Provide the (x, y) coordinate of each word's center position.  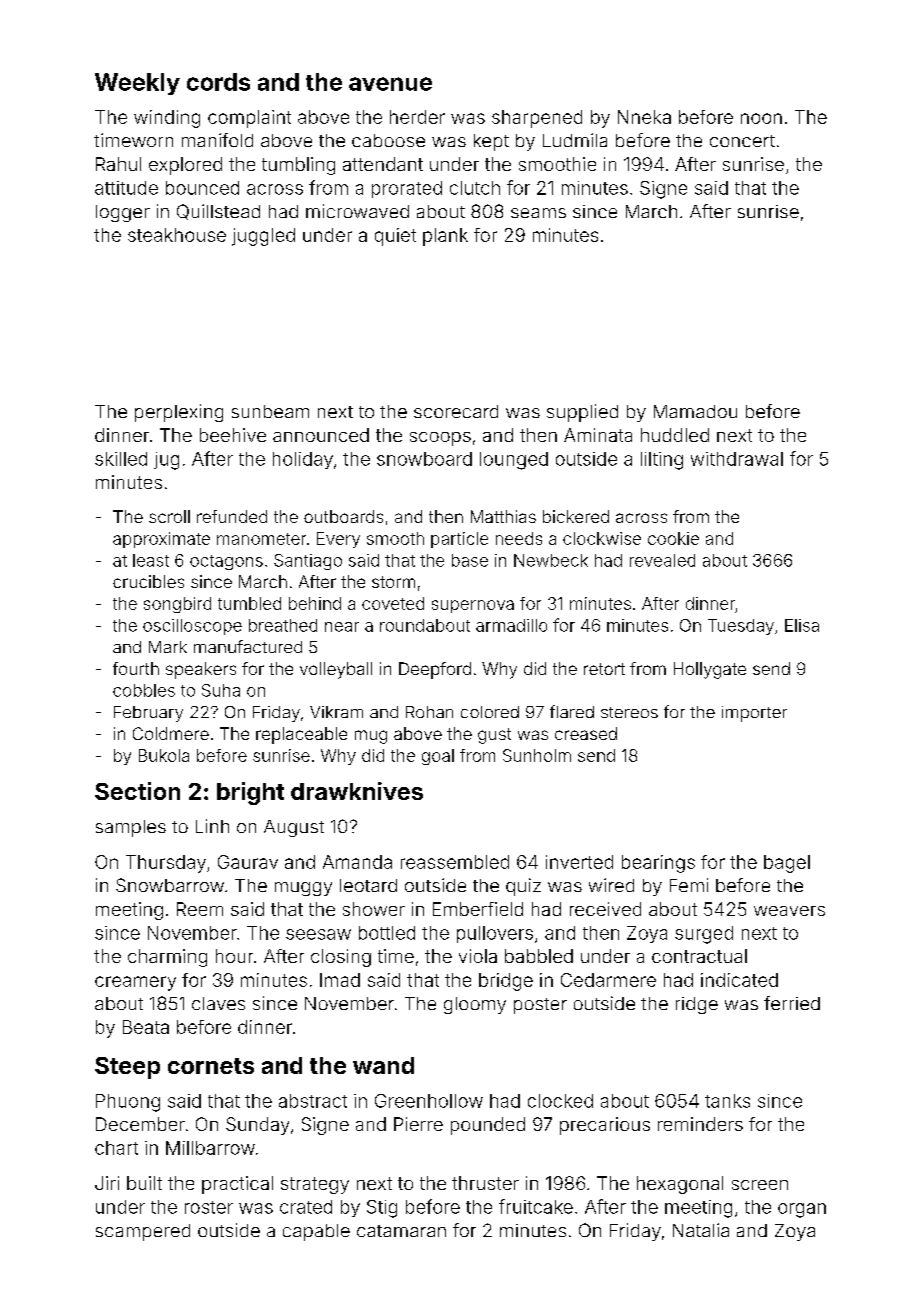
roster (209, 1207)
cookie (673, 538)
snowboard (424, 459)
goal (438, 757)
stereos (629, 712)
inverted (579, 862)
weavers (789, 911)
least (151, 560)
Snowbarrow (170, 885)
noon (761, 118)
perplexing (179, 413)
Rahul (118, 164)
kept (491, 142)
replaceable (301, 735)
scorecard (456, 411)
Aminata (598, 435)
